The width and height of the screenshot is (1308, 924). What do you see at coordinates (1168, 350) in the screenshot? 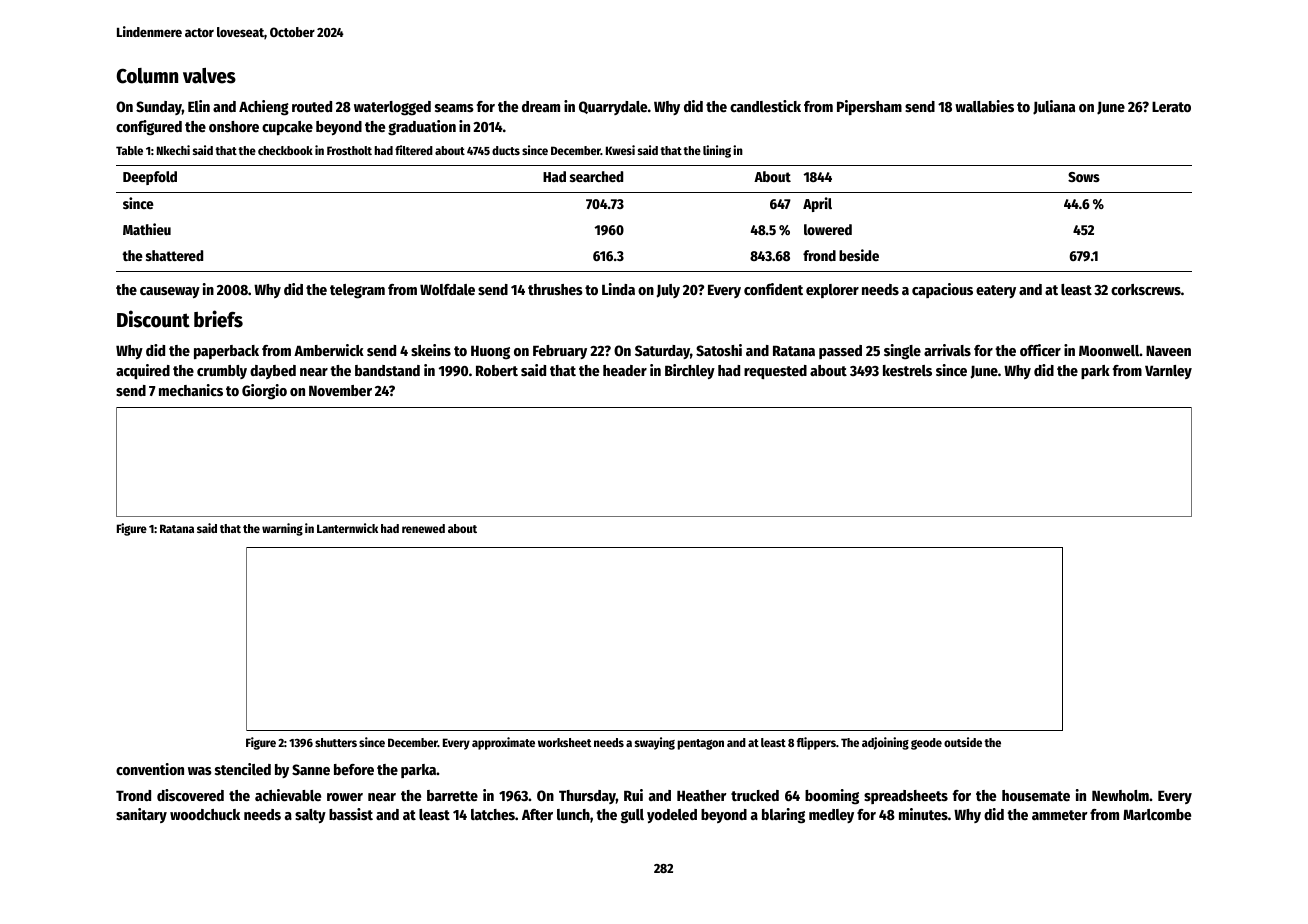
I see `Naveen` at bounding box center [1168, 350].
